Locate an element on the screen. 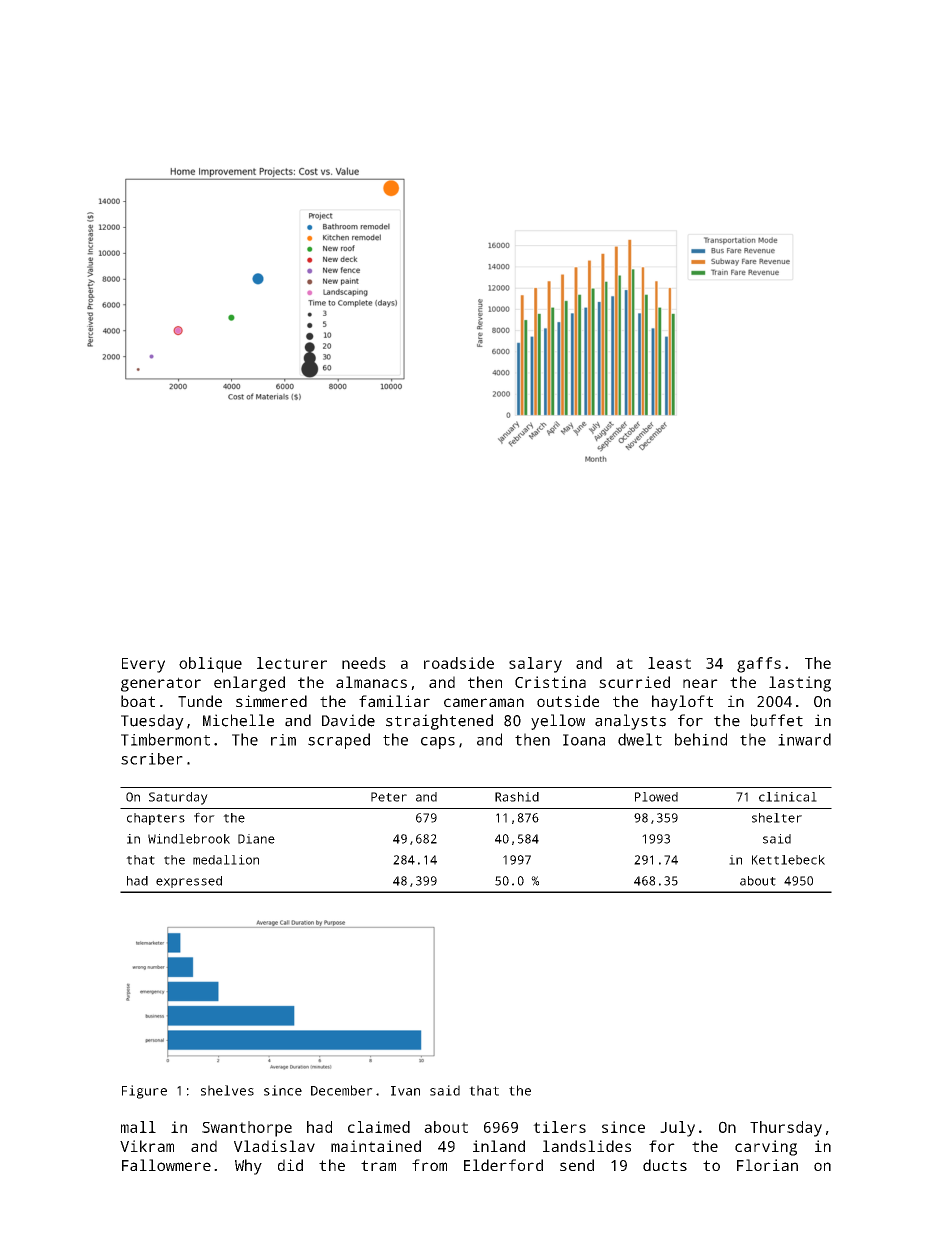  enlarged is located at coordinates (249, 684).
